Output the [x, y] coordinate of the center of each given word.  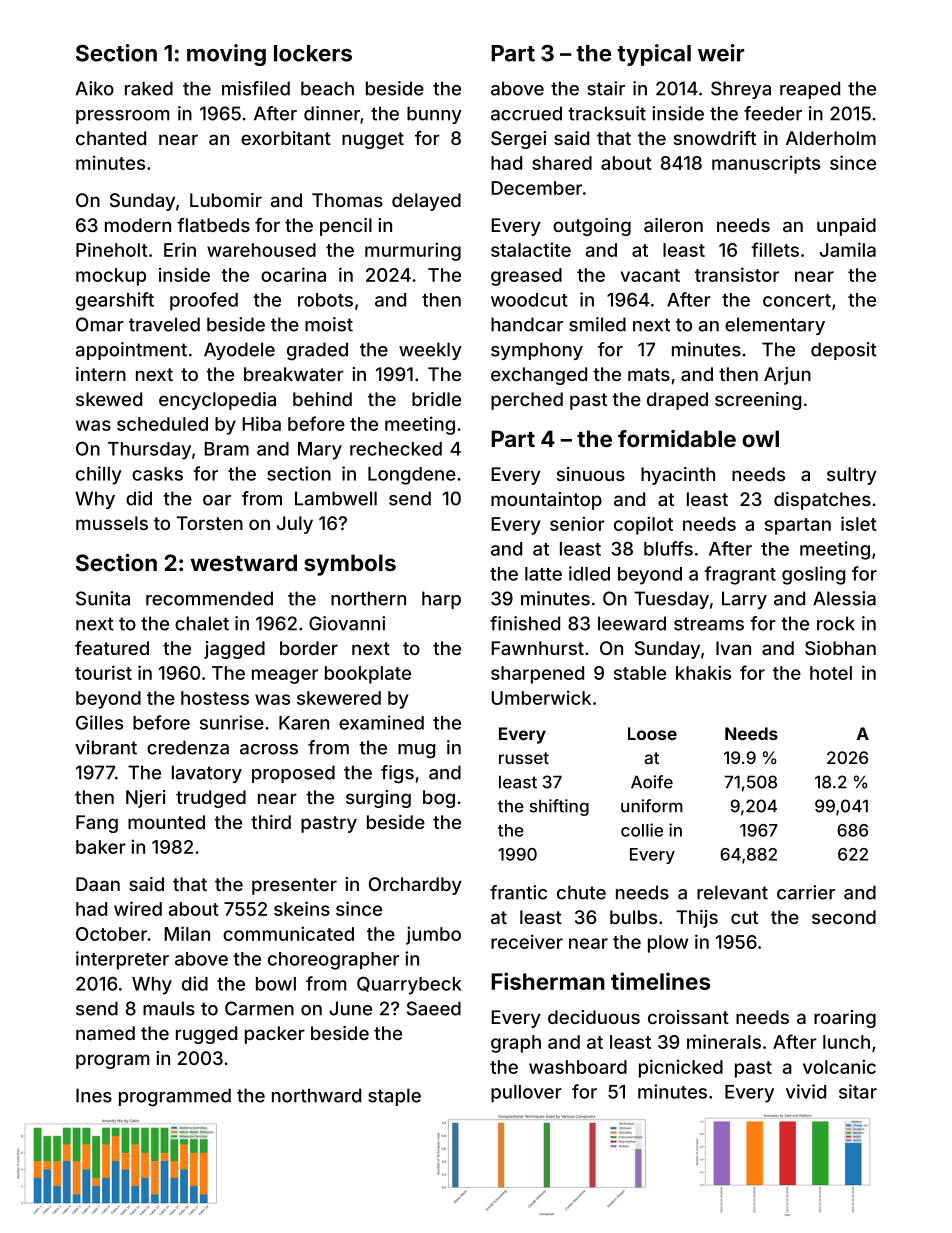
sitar [858, 1091]
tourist [103, 672]
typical [654, 55]
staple [394, 1097]
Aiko [94, 88]
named [105, 1033]
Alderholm [831, 138]
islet [859, 523]
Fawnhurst [537, 648]
